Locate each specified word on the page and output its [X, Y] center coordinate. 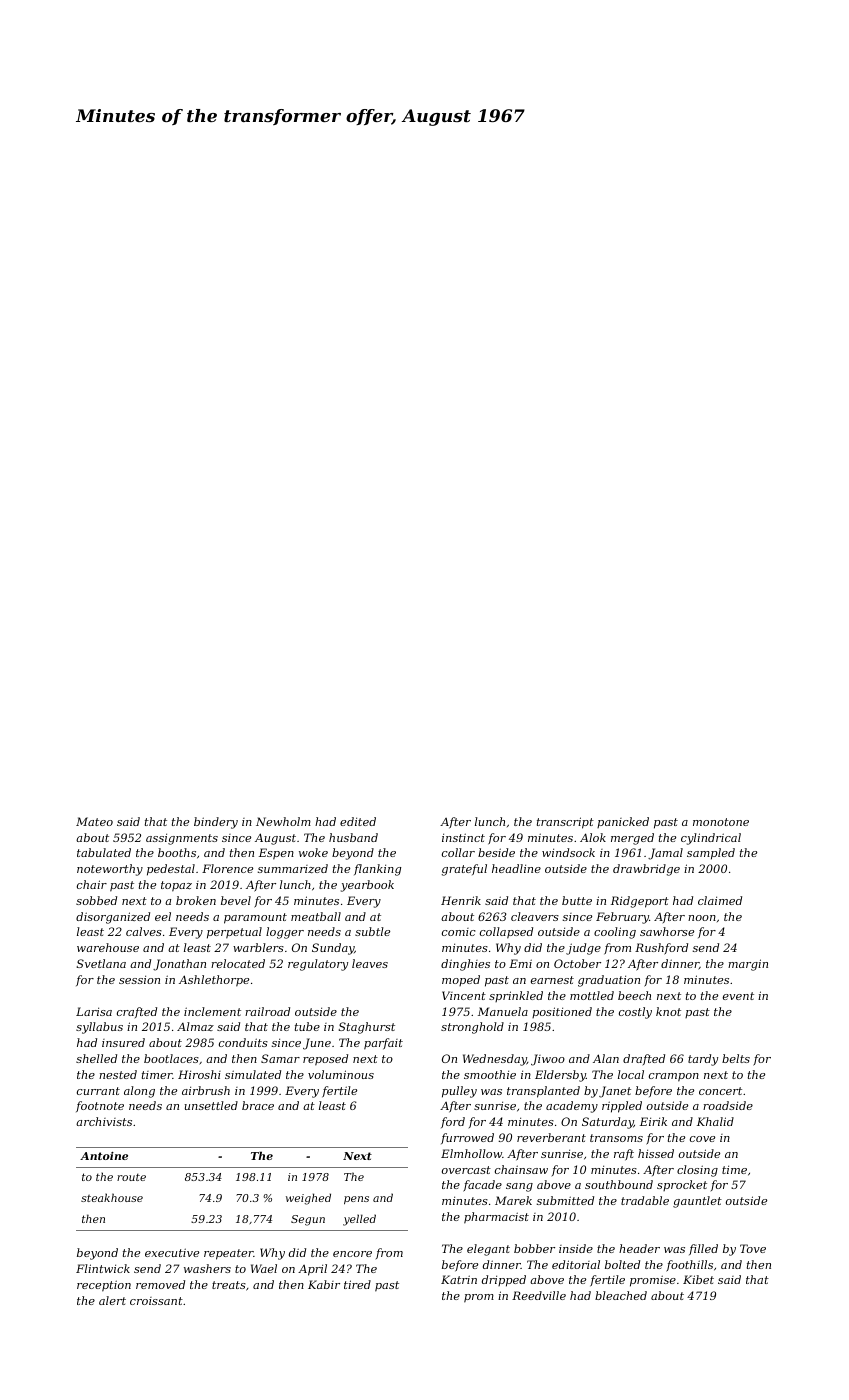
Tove [753, 1248]
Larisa [94, 1011]
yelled [359, 1220]
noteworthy [110, 870]
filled [703, 1249]
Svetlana [101, 963]
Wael [264, 1268]
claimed [720, 900]
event [738, 996]
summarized [293, 868]
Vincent [464, 995]
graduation [609, 981]
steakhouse [112, 1197]
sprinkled [516, 996]
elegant [488, 1250]
